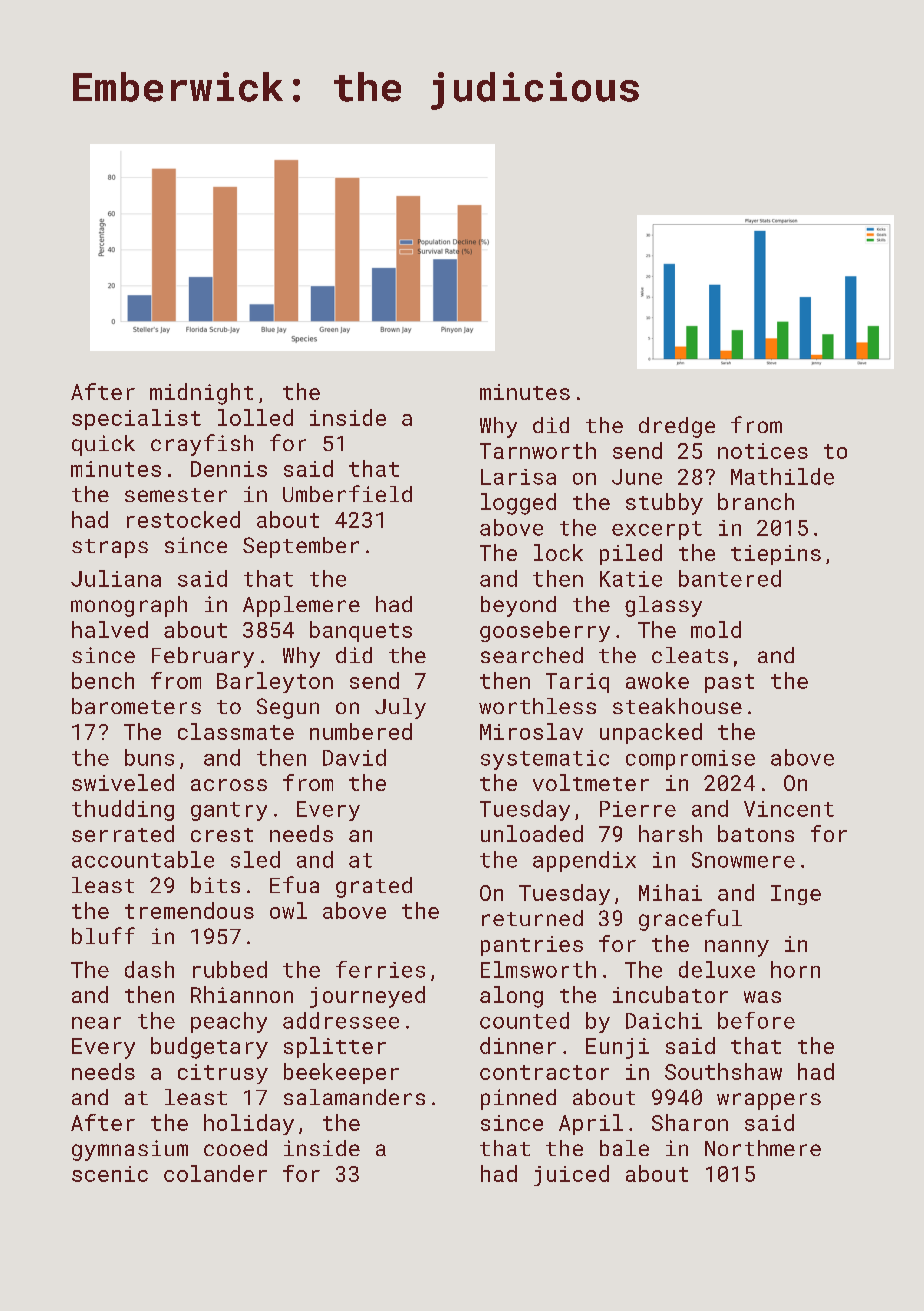 This screenshot has height=1311, width=924. I want to click on Larisa, so click(518, 477).
